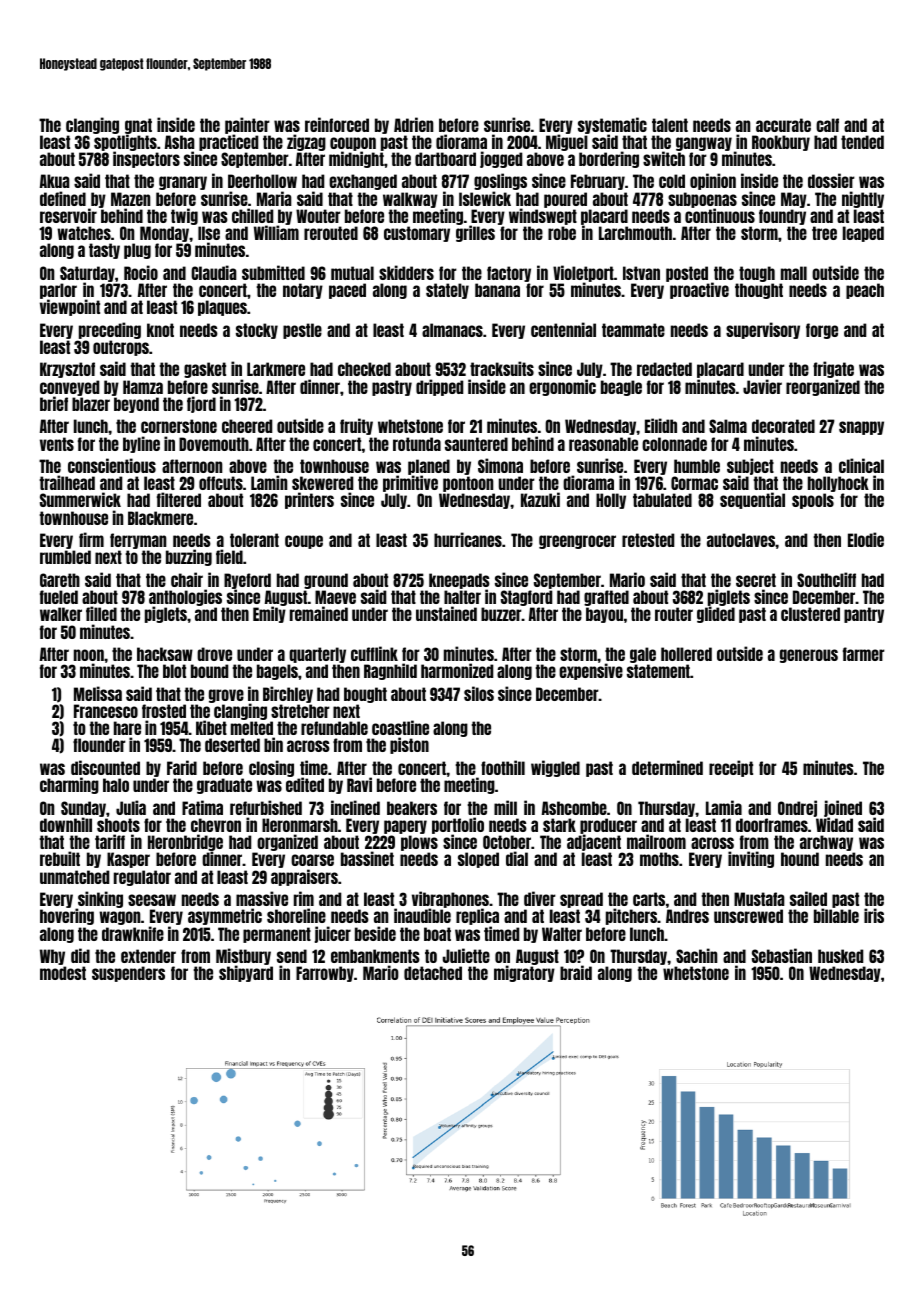 The image size is (924, 1308). Describe the element at coordinates (563, 329) in the document. I see `centennial` at that location.
